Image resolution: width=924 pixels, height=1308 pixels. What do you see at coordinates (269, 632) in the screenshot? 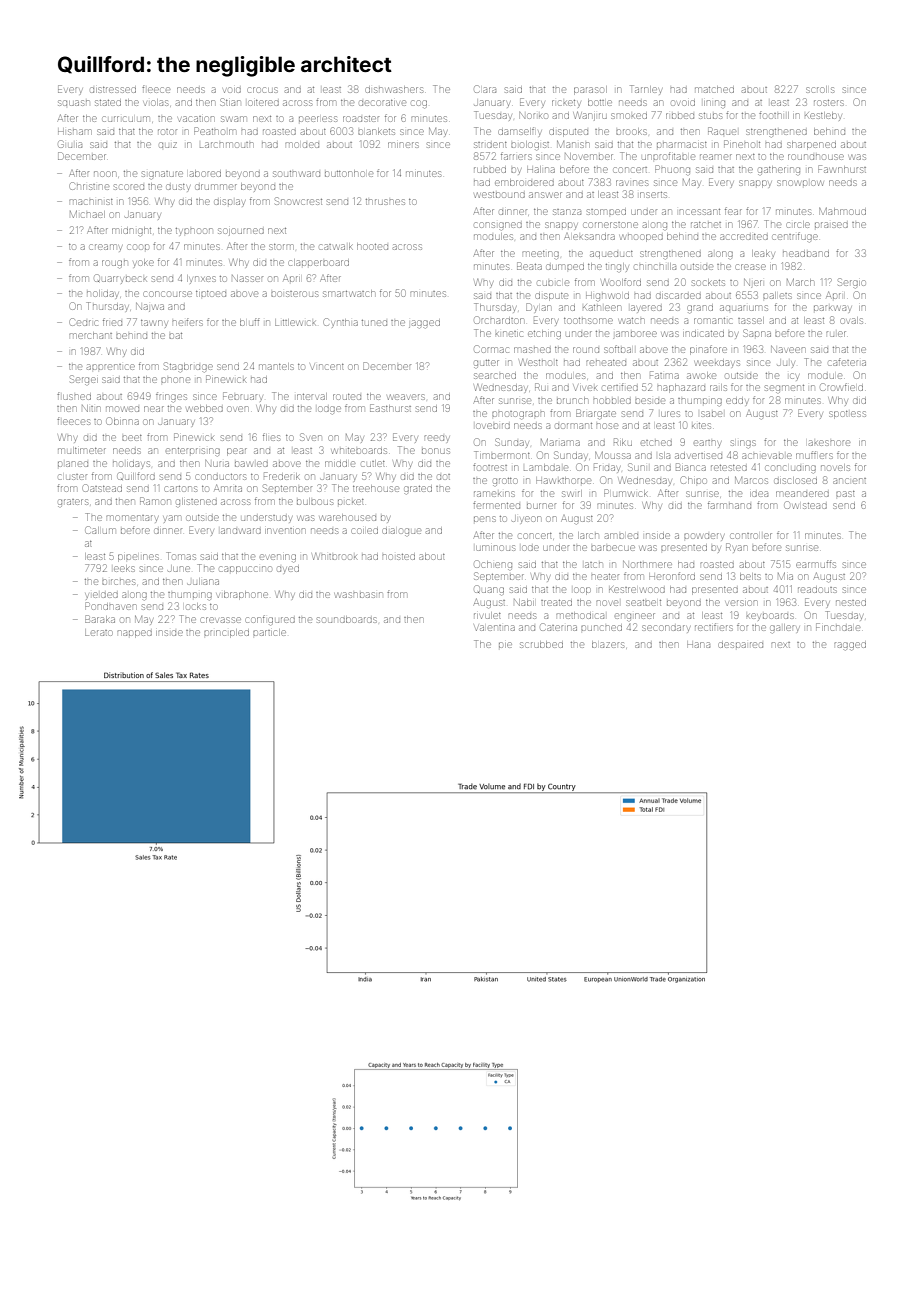
I see `particle` at bounding box center [269, 632].
